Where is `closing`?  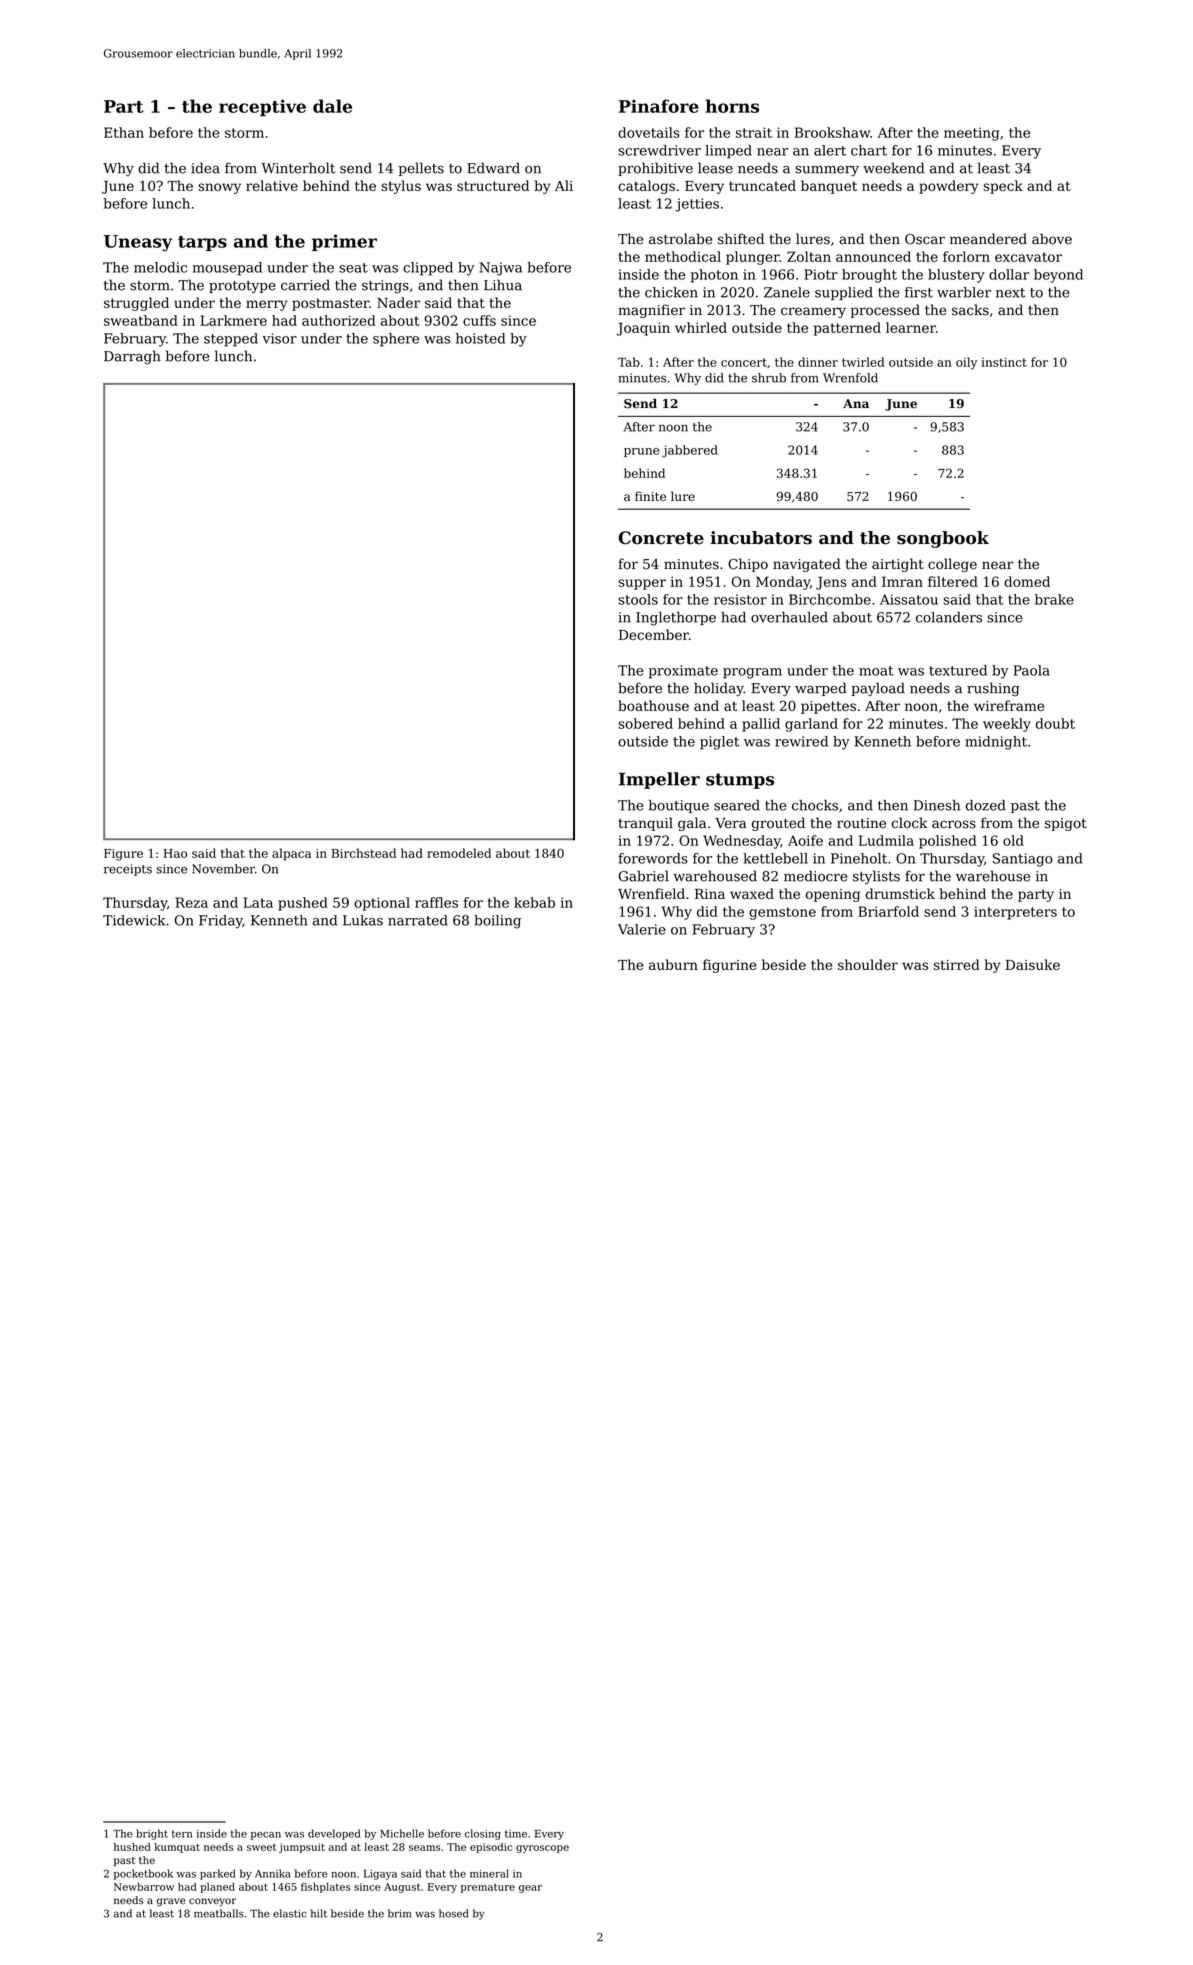 closing is located at coordinates (483, 1834).
